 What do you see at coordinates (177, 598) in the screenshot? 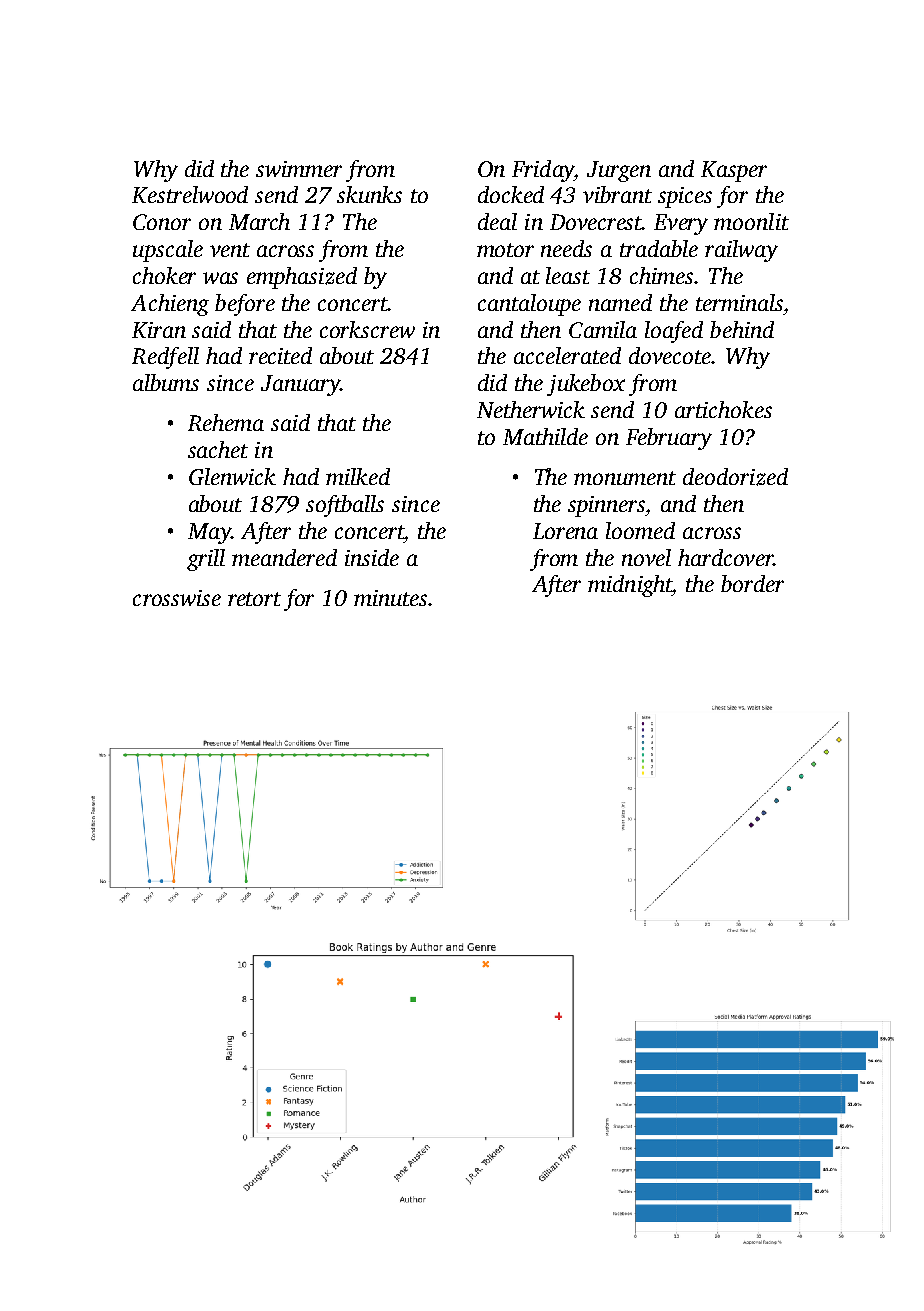
I see `crosswise` at bounding box center [177, 598].
